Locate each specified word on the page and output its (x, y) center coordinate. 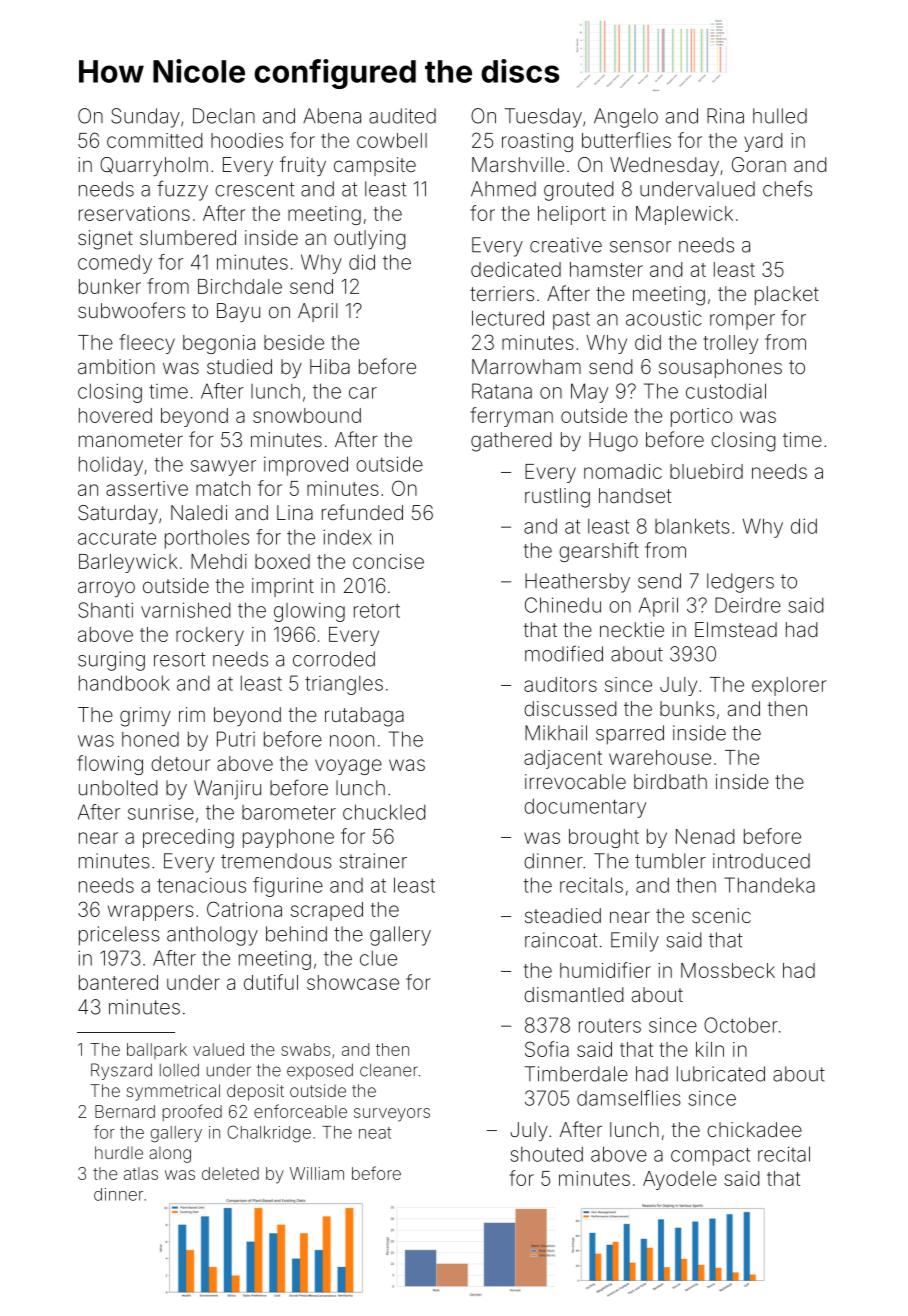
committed (155, 140)
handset (635, 495)
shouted (546, 1154)
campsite (375, 166)
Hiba (330, 366)
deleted (230, 1173)
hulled (780, 116)
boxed (282, 561)
